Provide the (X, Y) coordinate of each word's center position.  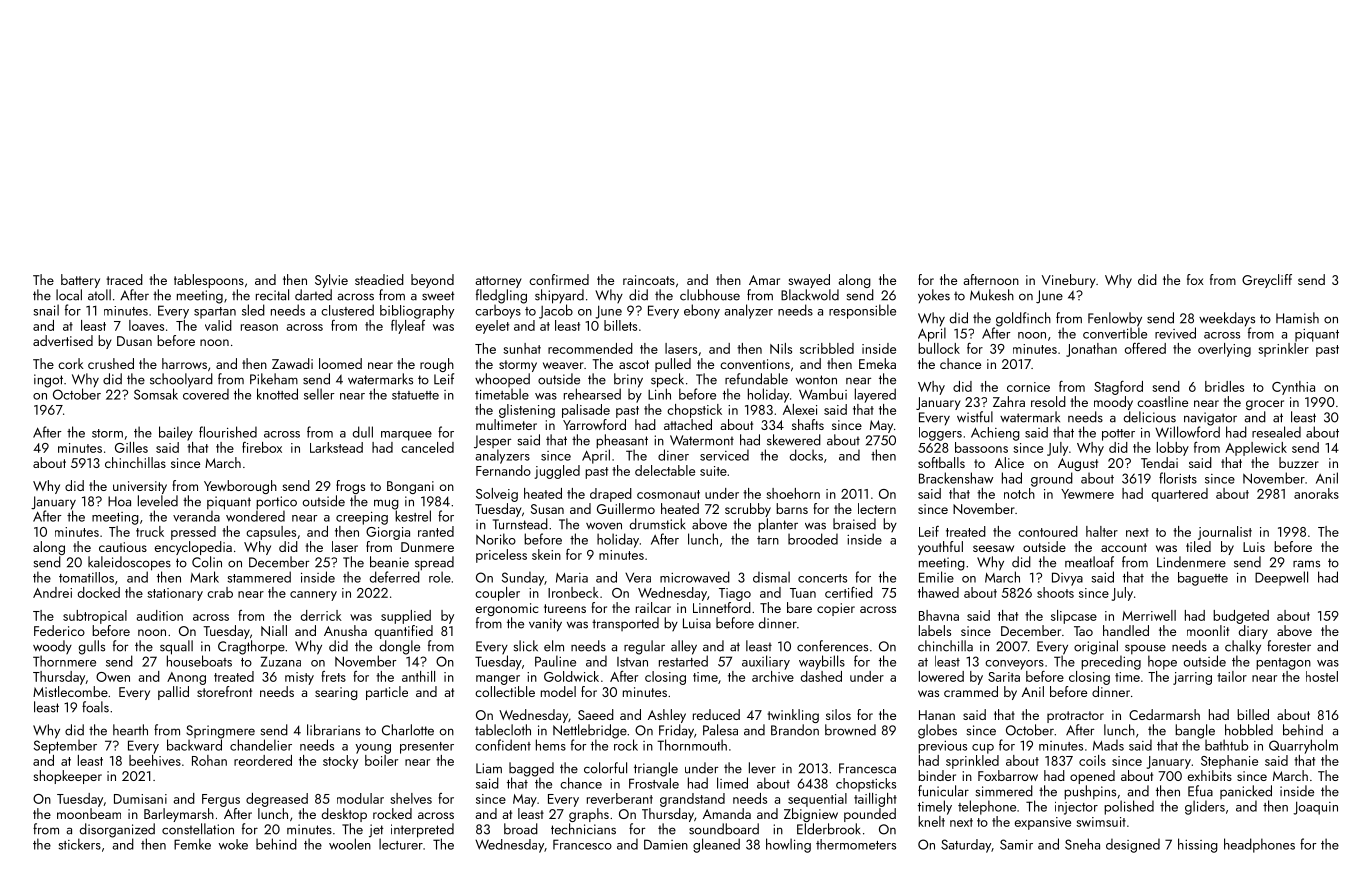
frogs (350, 487)
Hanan (937, 715)
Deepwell (1281, 578)
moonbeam (89, 813)
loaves (146, 325)
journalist (1225, 533)
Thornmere (64, 661)
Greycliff (1267, 281)
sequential (817, 800)
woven (604, 526)
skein (546, 554)
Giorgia (388, 533)
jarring (1192, 678)
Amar (764, 280)
